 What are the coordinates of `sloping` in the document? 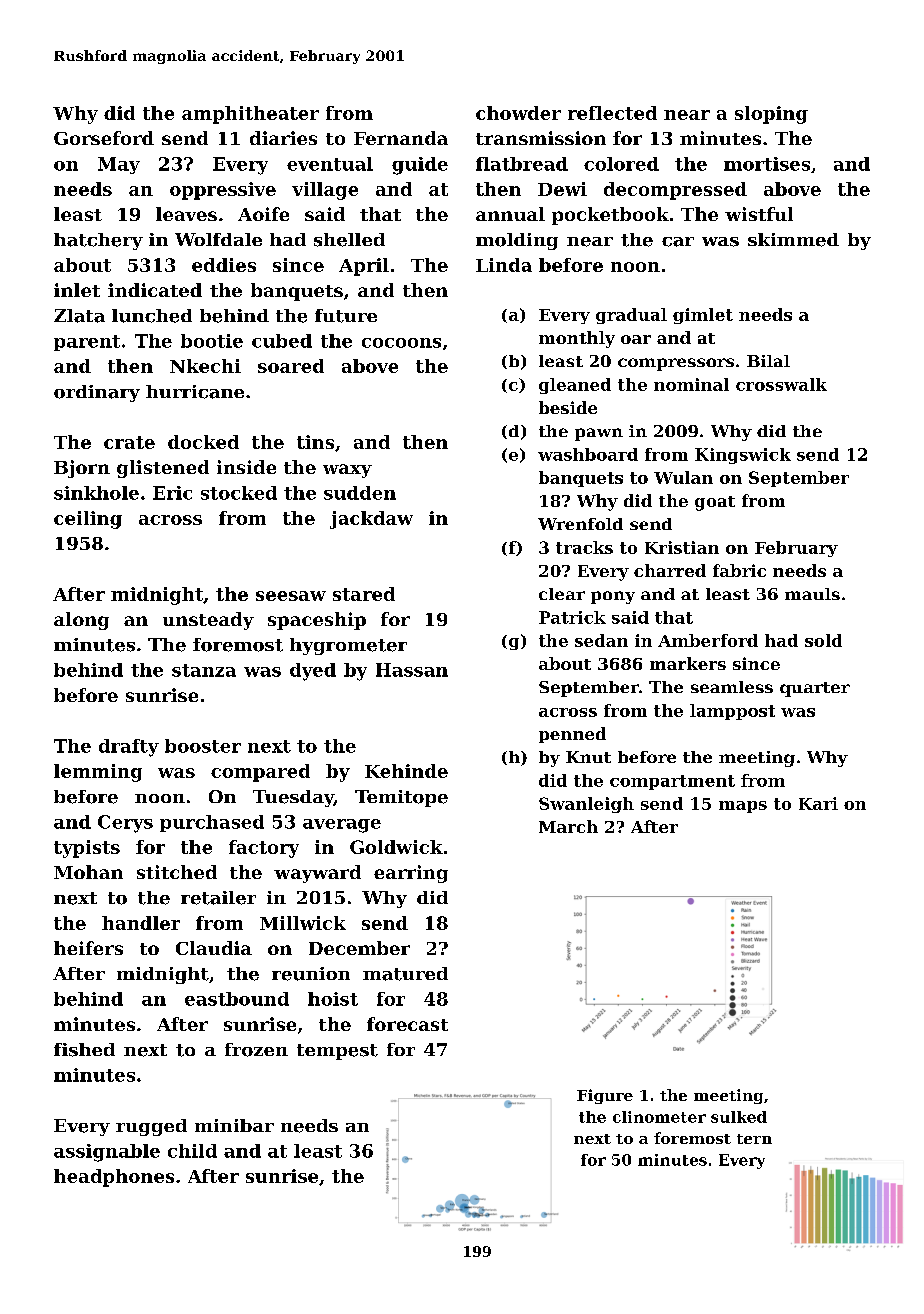 It's located at (771, 115).
